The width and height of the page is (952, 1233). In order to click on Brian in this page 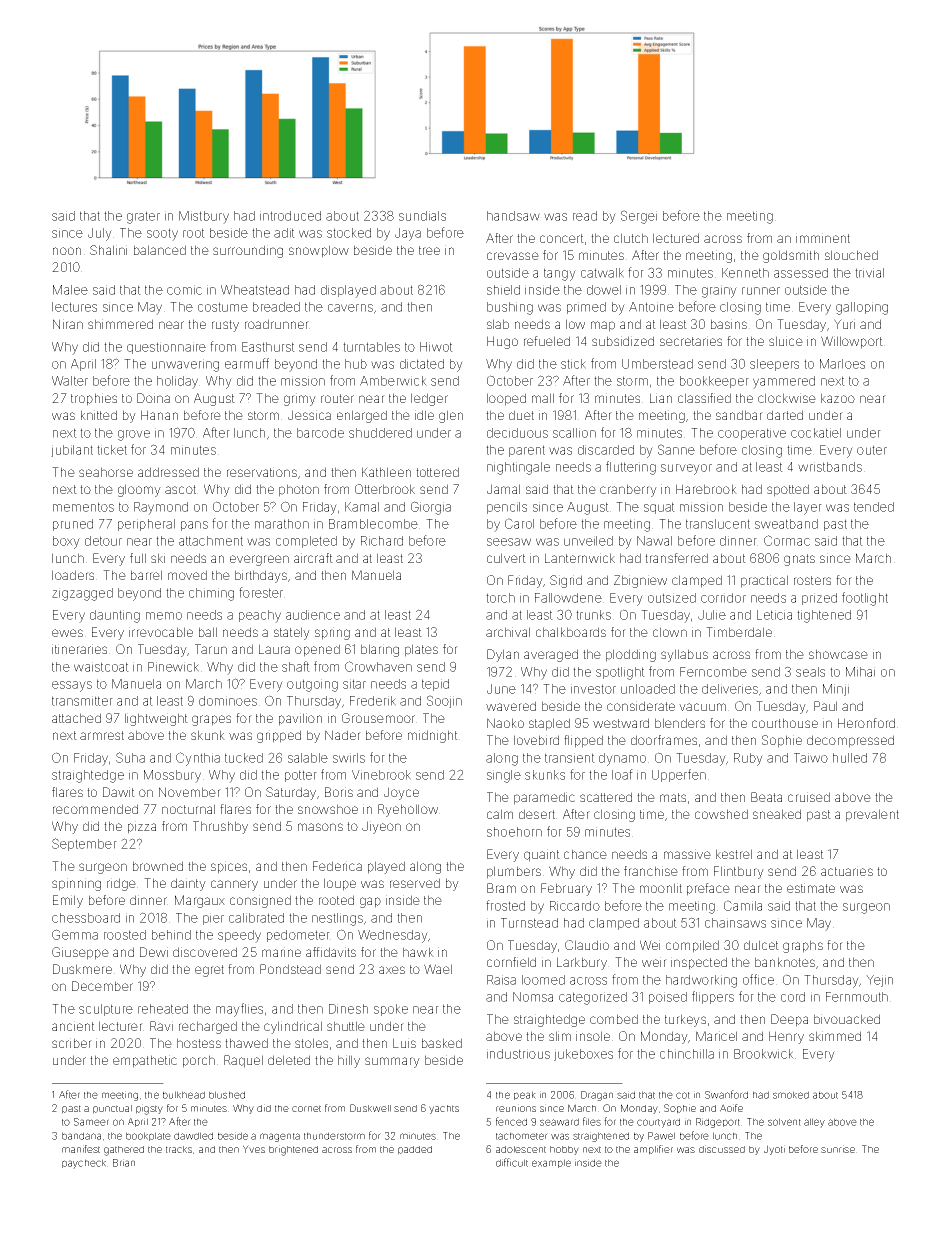, I will do `click(124, 1163)`.
